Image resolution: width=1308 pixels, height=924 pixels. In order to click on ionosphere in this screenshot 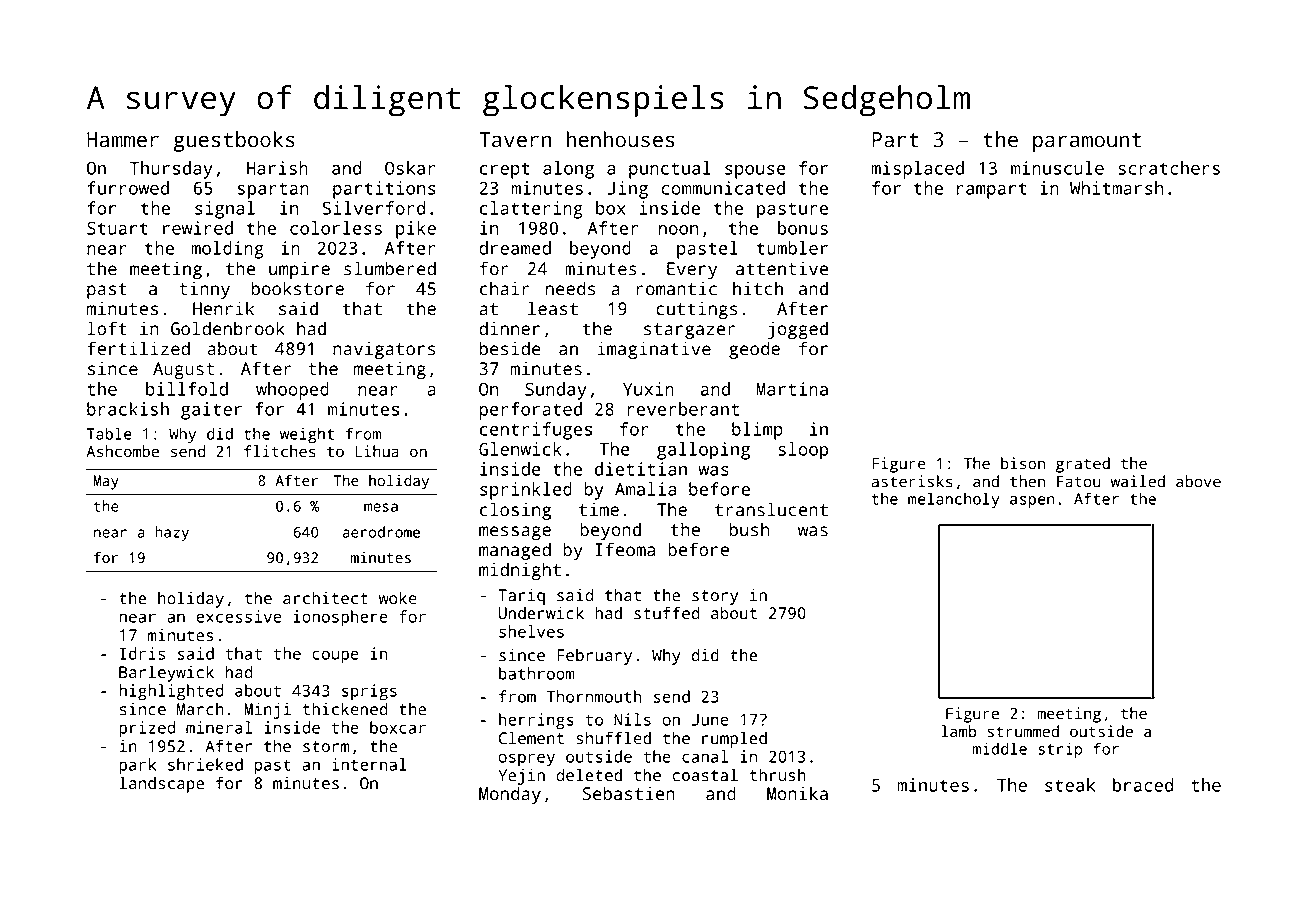, I will do `click(340, 618)`.
